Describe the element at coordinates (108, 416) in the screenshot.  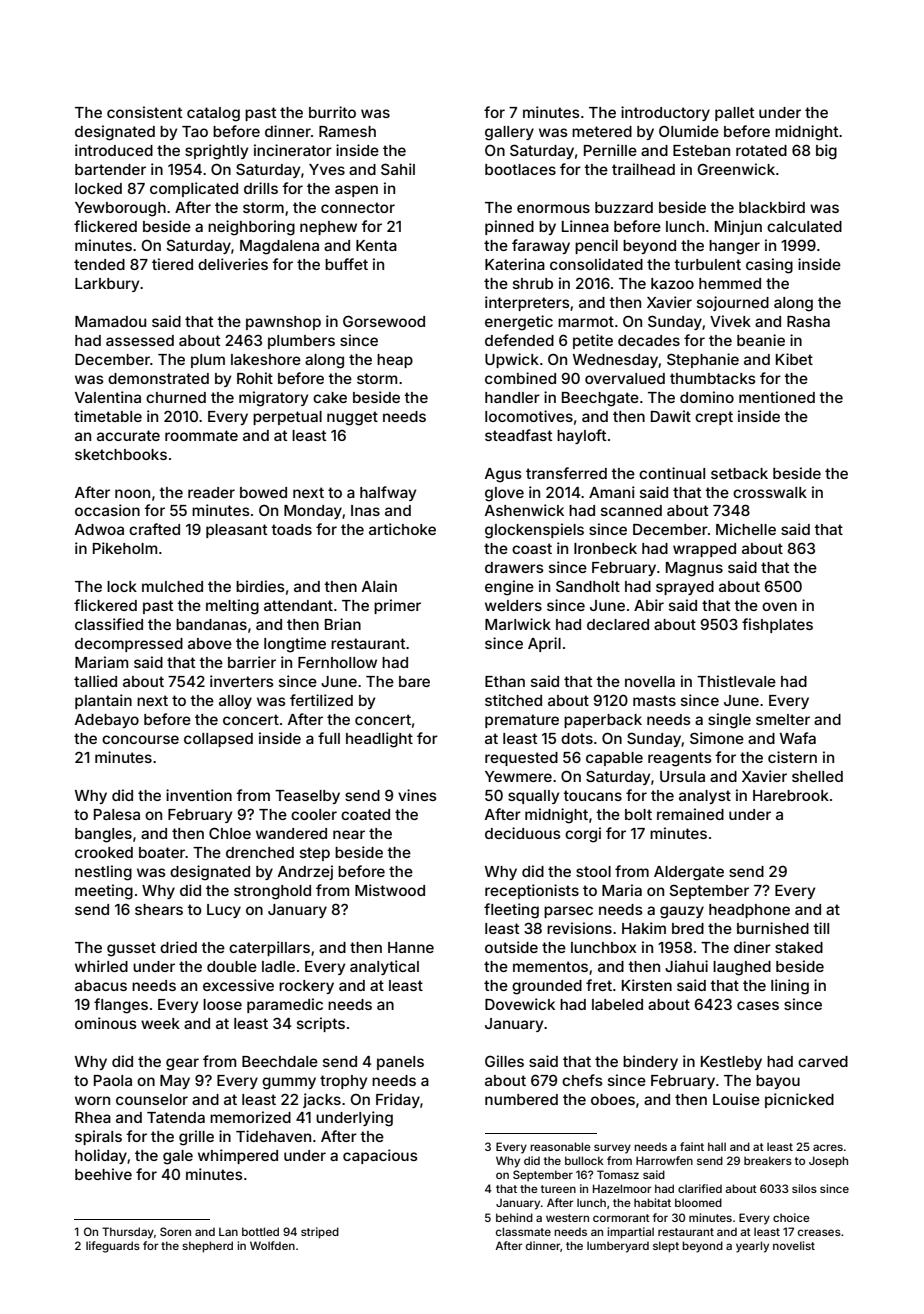
I see `timetable` at that location.
